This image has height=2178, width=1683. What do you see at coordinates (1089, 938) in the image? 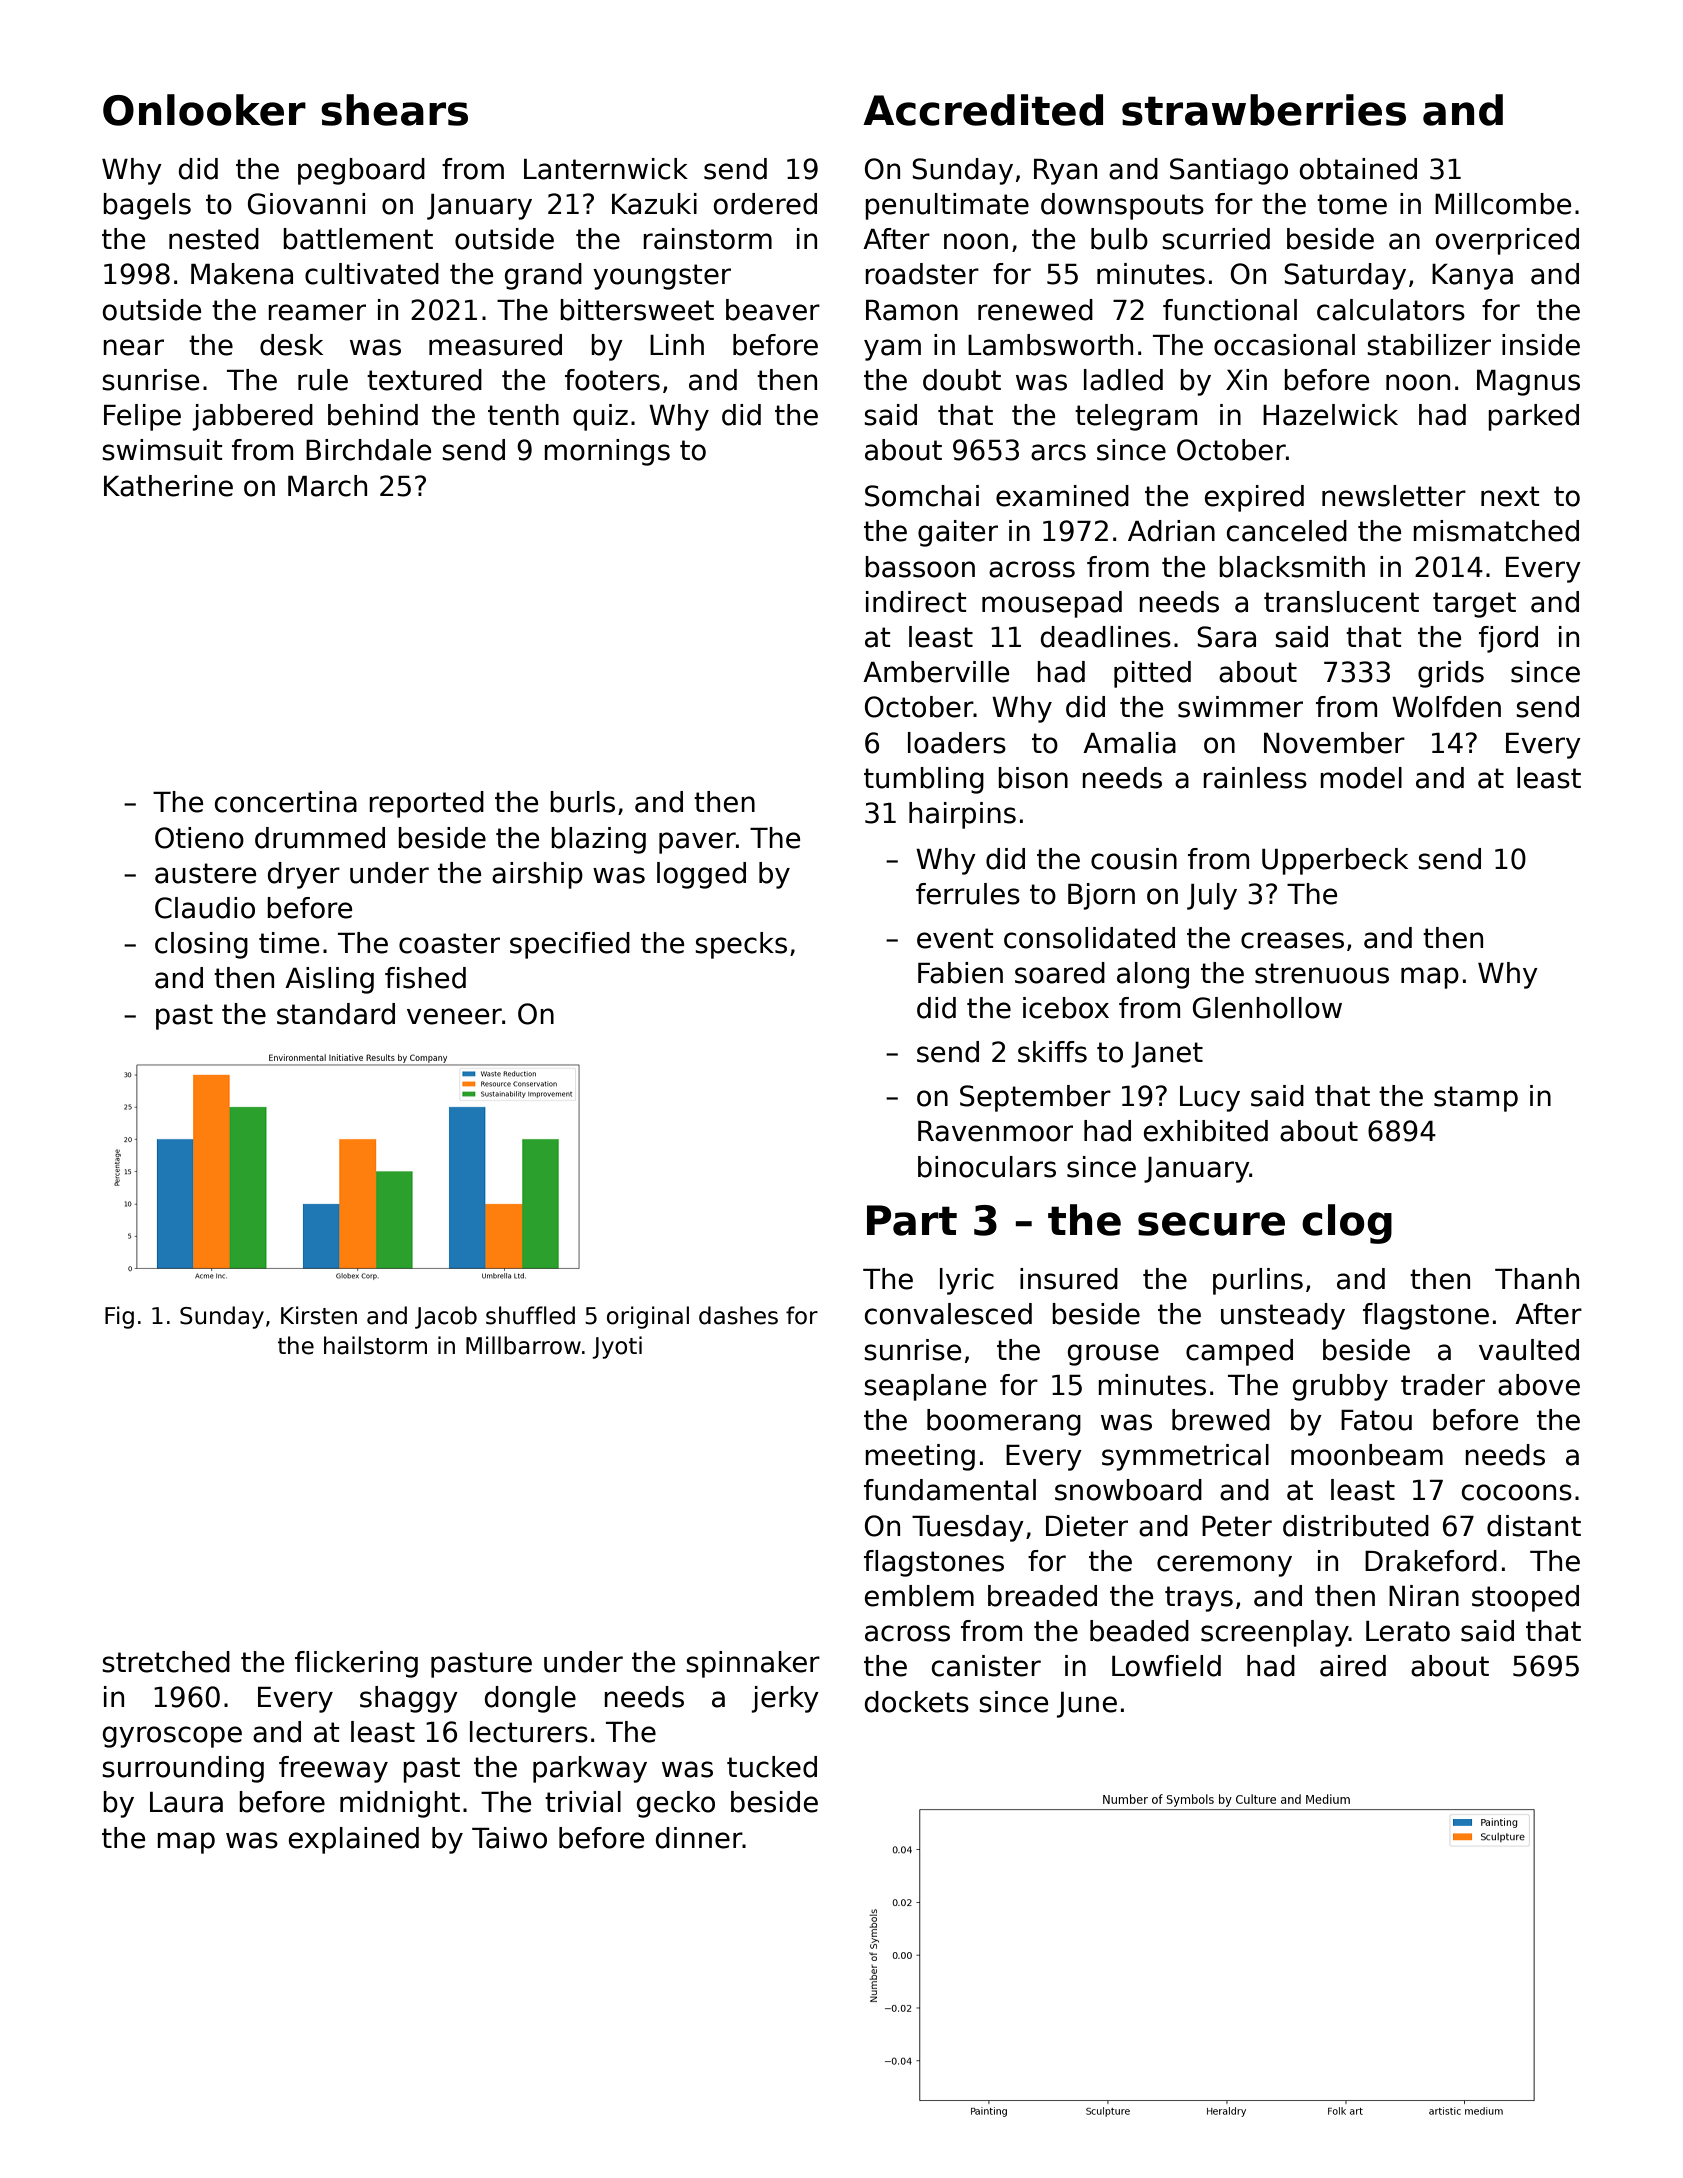
I see `consolidated` at bounding box center [1089, 938].
